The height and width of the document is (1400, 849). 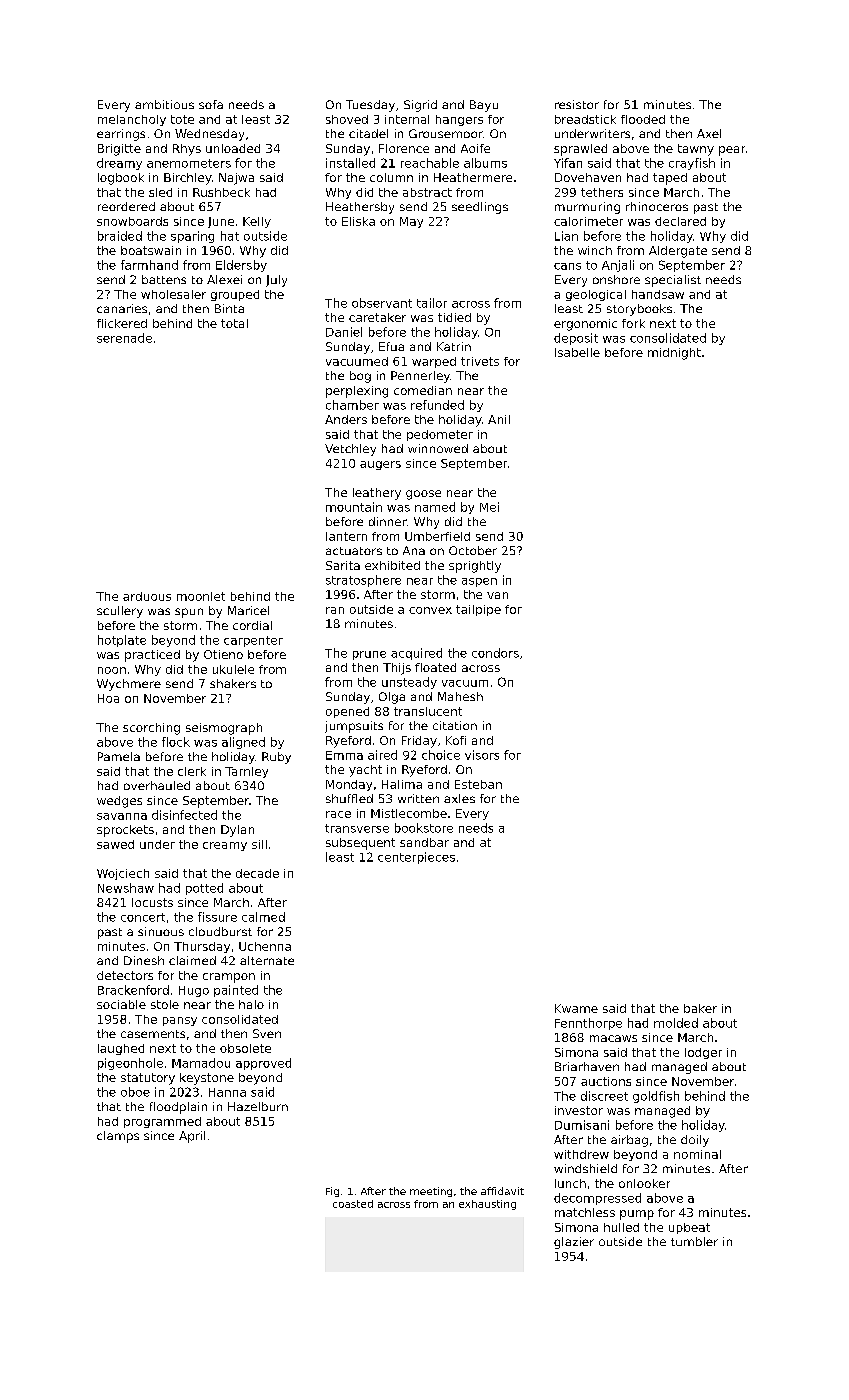 I want to click on decompressed, so click(x=597, y=1199).
